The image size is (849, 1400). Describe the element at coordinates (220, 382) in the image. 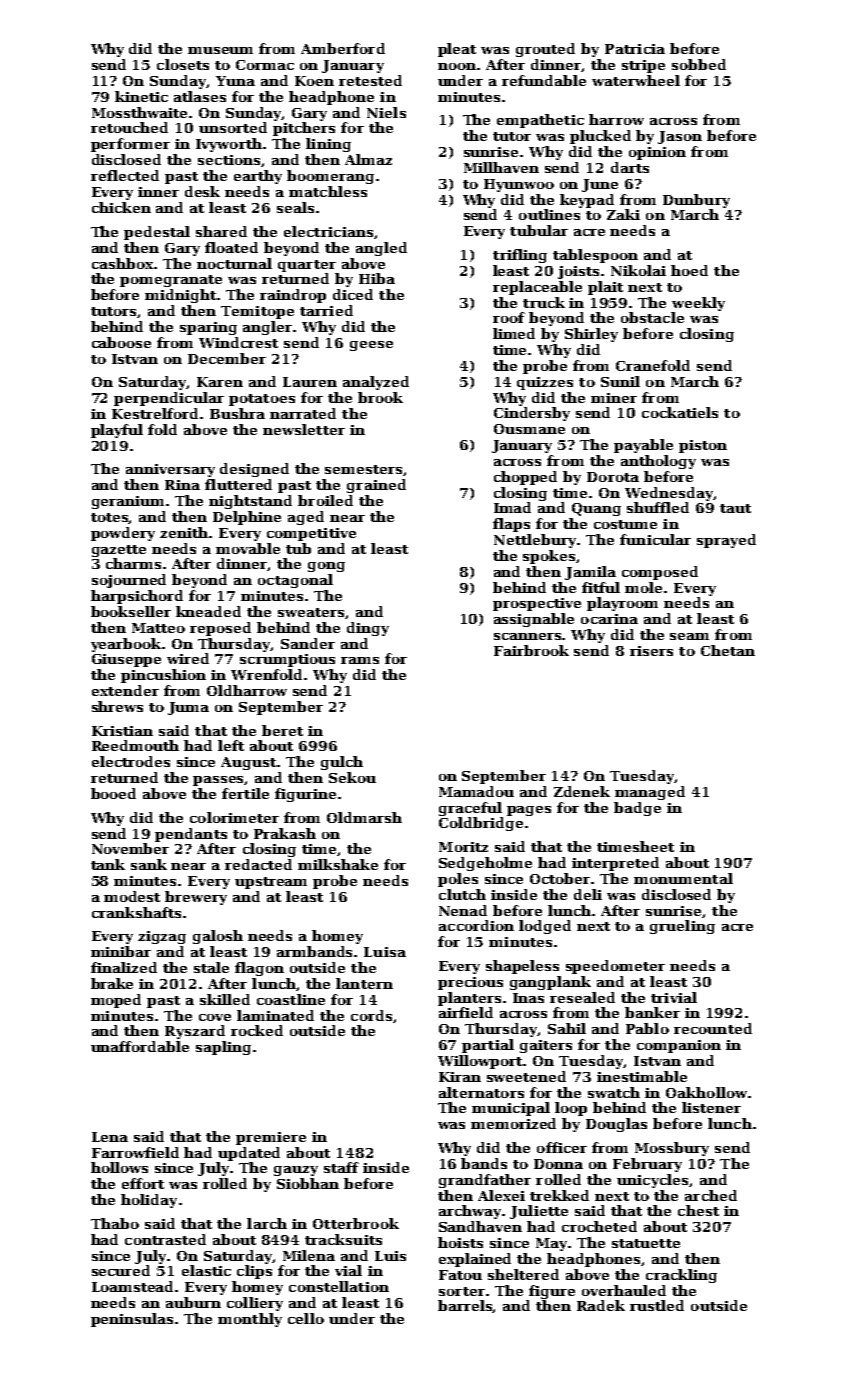

I see `Karen` at that location.
